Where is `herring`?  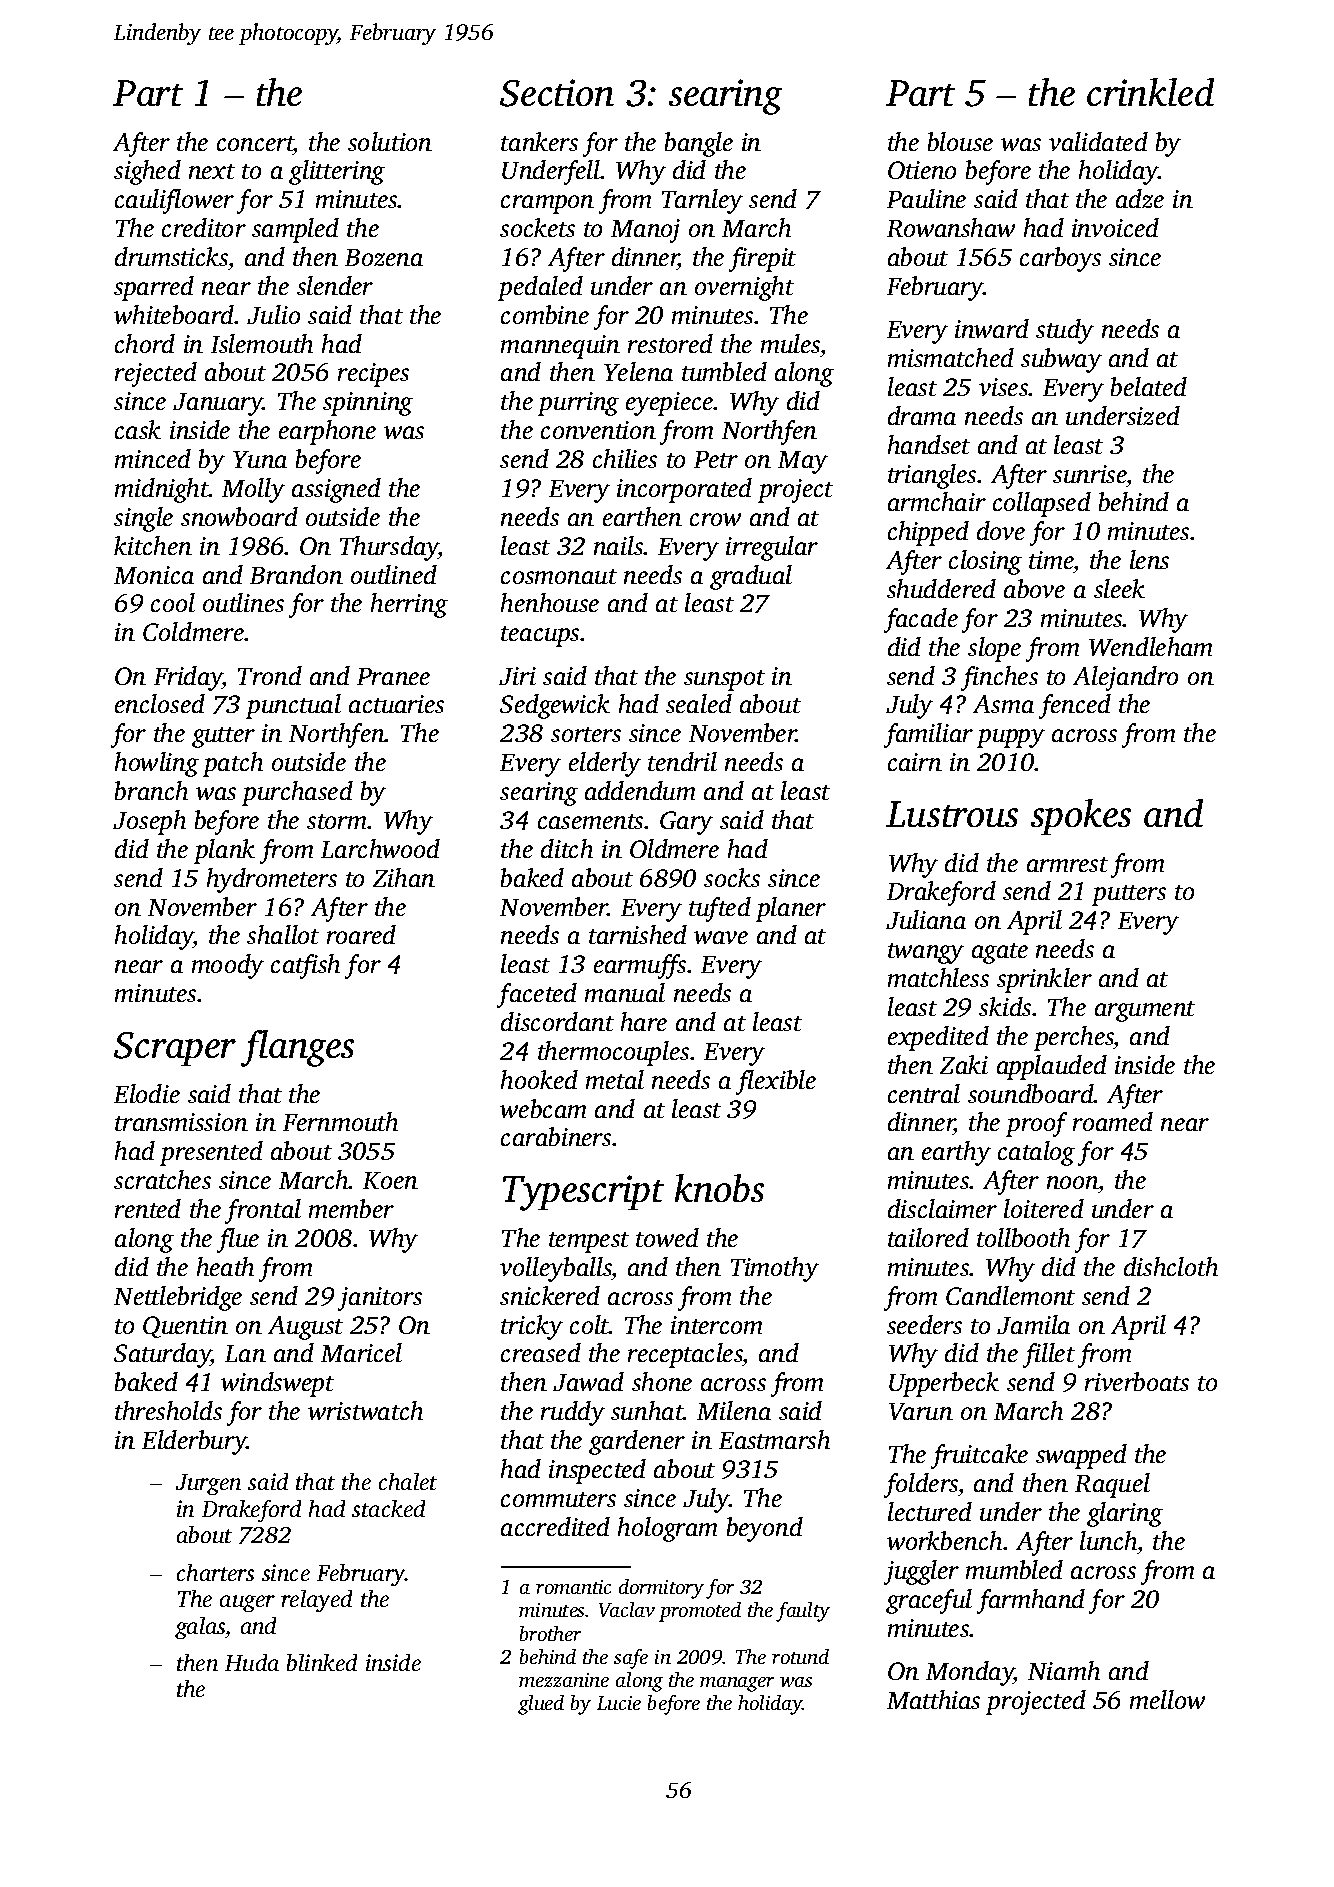
herring is located at coordinates (409, 605).
